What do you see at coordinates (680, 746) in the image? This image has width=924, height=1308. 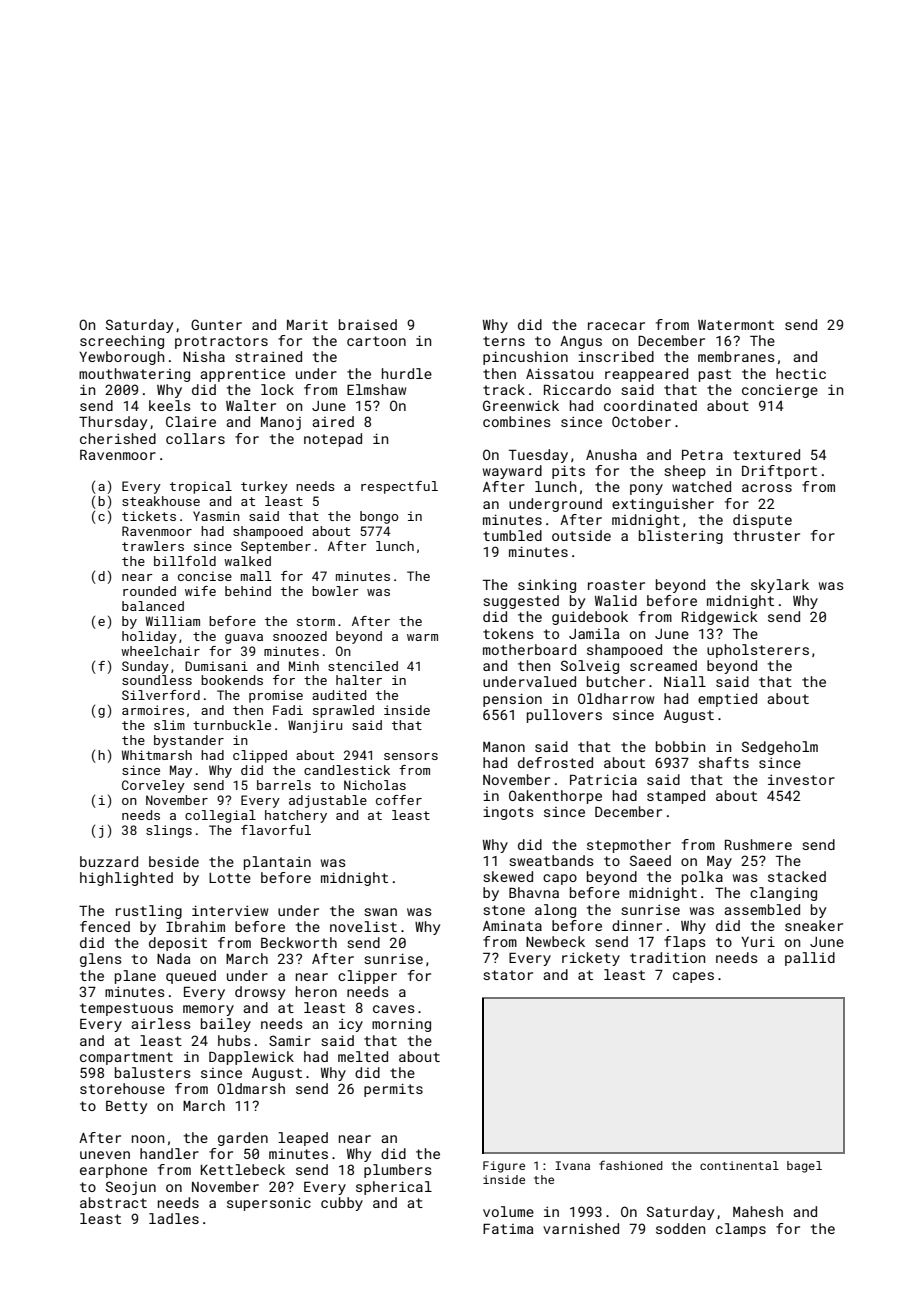 I see `bobbin` at bounding box center [680, 746].
